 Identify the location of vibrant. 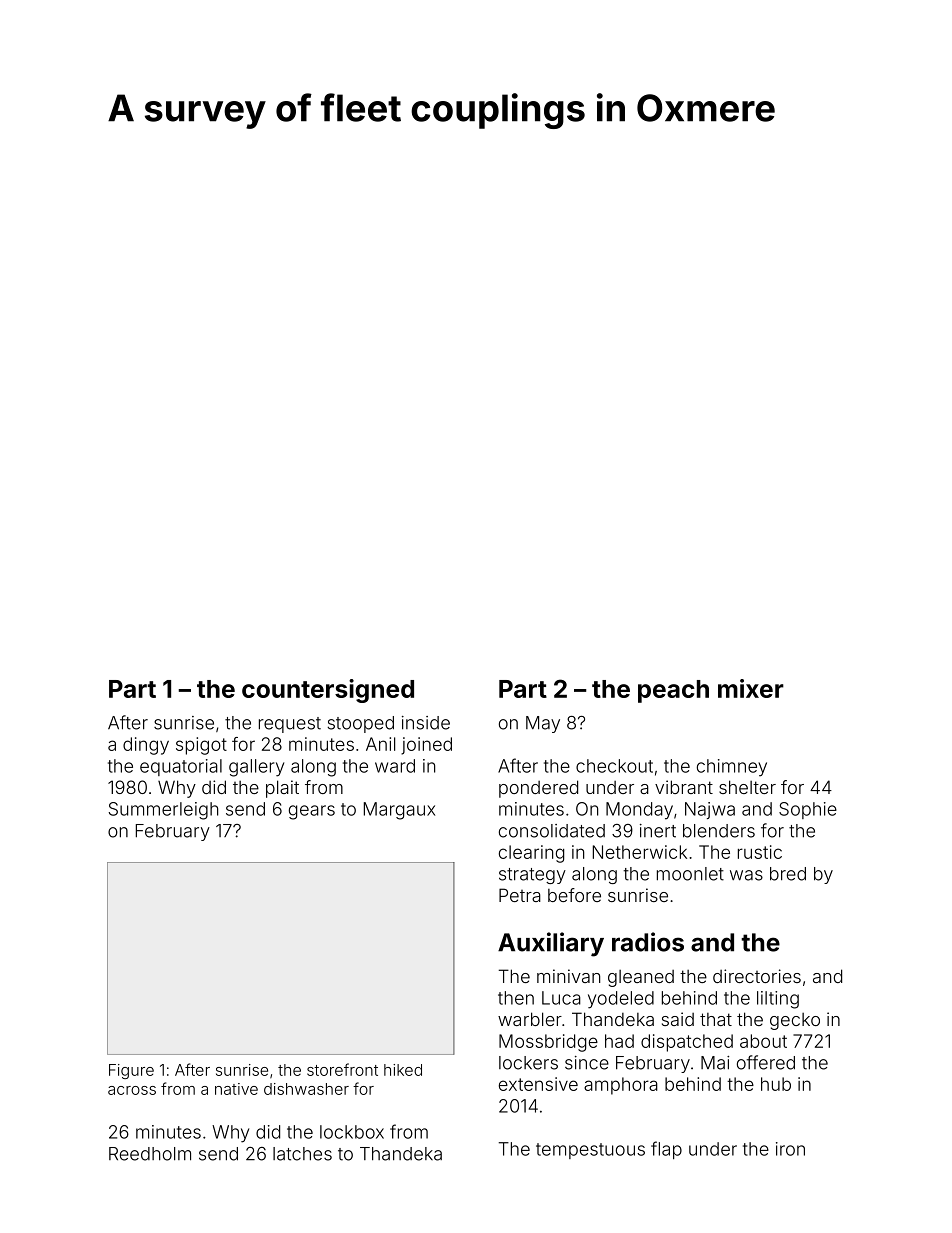
(684, 787).
